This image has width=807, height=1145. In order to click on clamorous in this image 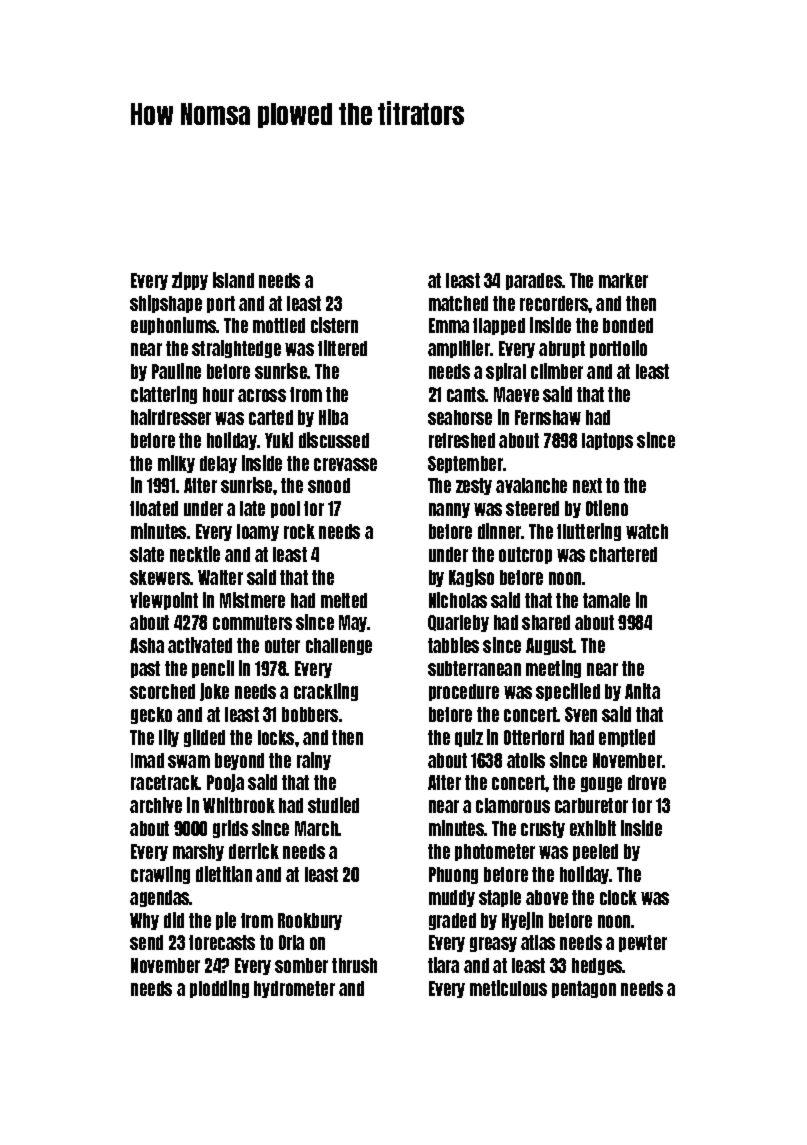, I will do `click(513, 805)`.
